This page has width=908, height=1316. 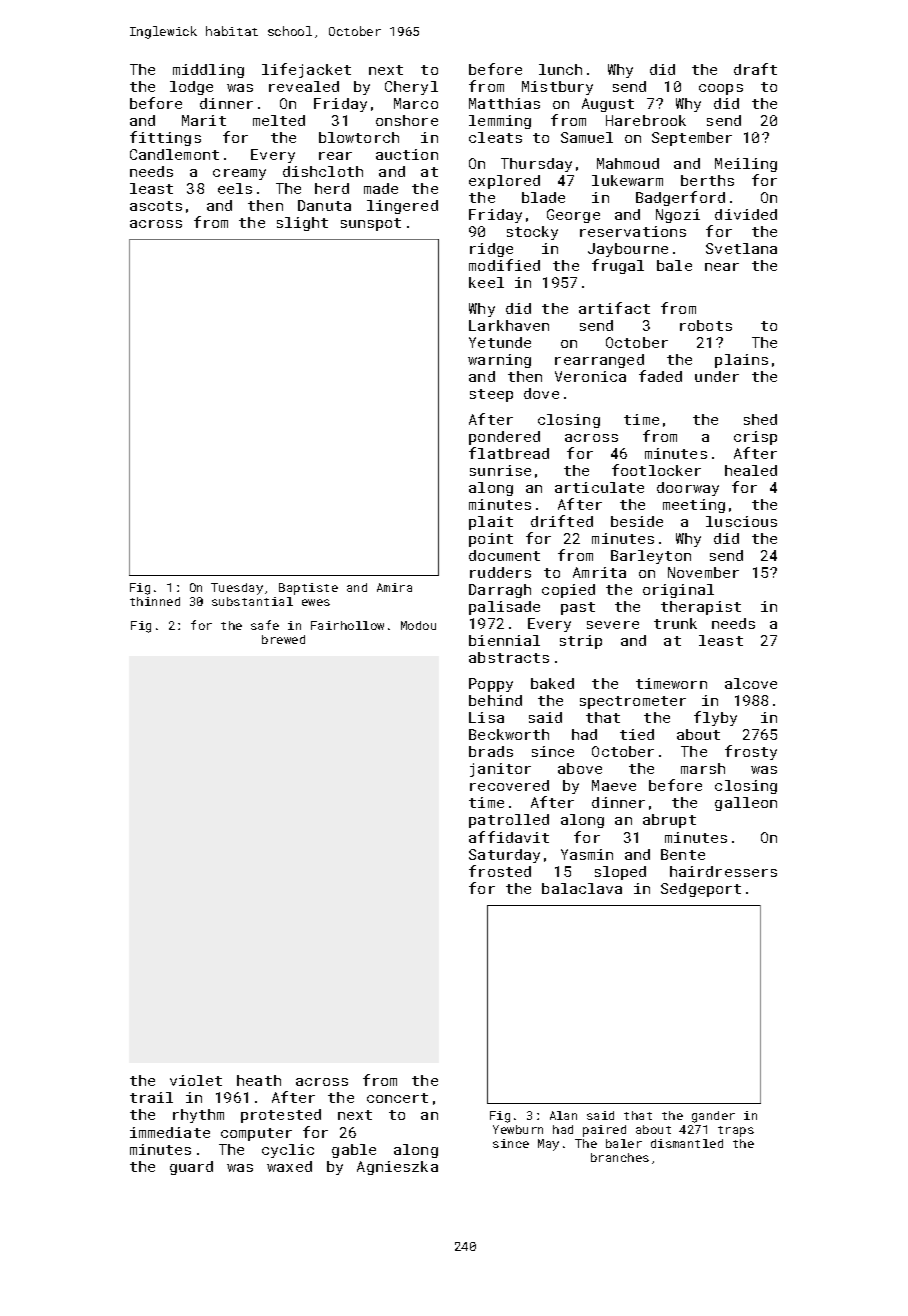 I want to click on creamy, so click(x=239, y=174).
